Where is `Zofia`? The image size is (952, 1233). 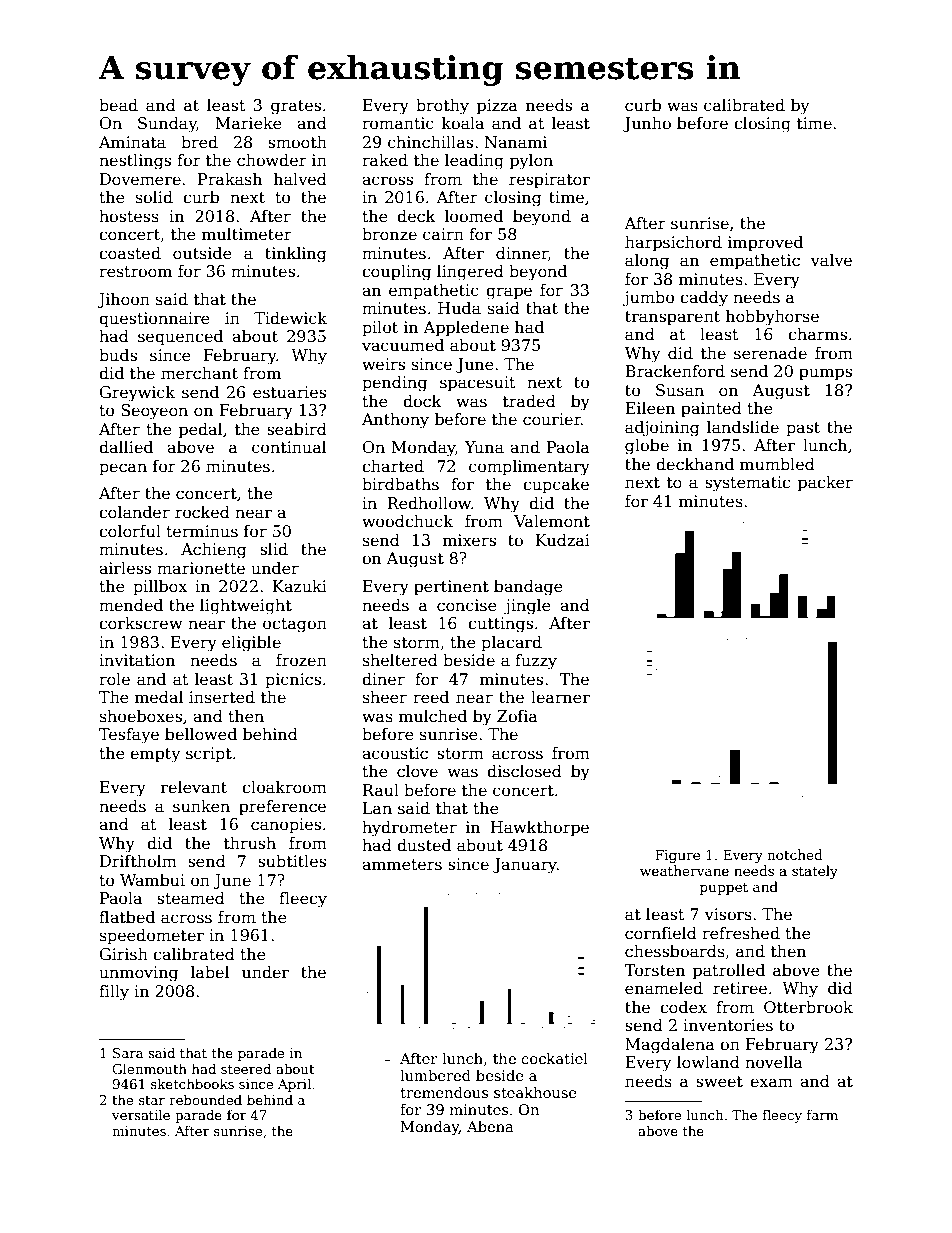 Zofia is located at coordinates (517, 716).
